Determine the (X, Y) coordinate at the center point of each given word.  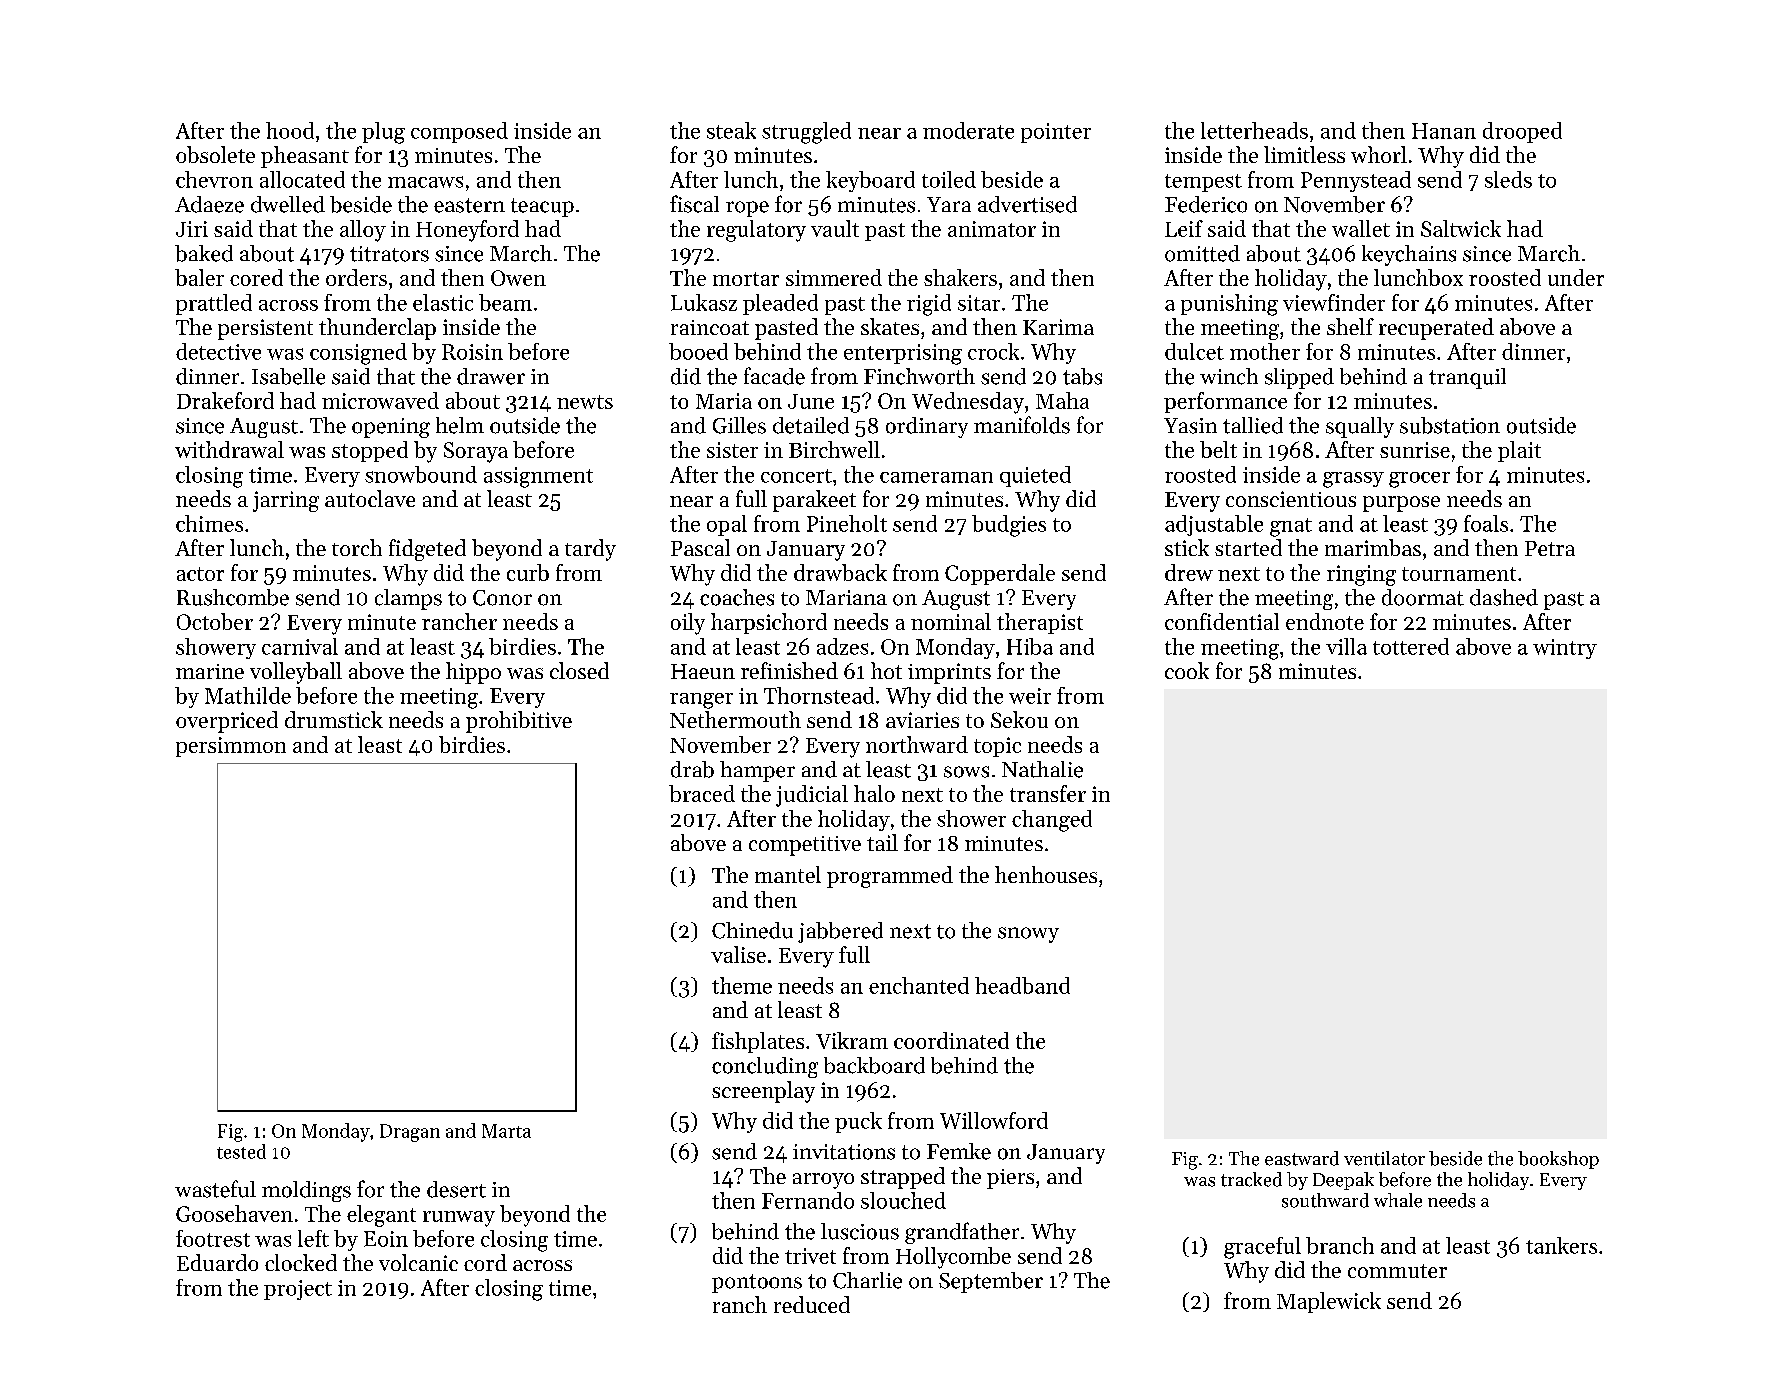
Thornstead (819, 695)
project (298, 1290)
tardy (590, 550)
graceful (1262, 1248)
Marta (506, 1131)
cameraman (936, 477)
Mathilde (248, 695)
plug (383, 133)
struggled (806, 133)
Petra (1550, 548)
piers (1010, 1179)
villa (1346, 646)
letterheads (1254, 130)
